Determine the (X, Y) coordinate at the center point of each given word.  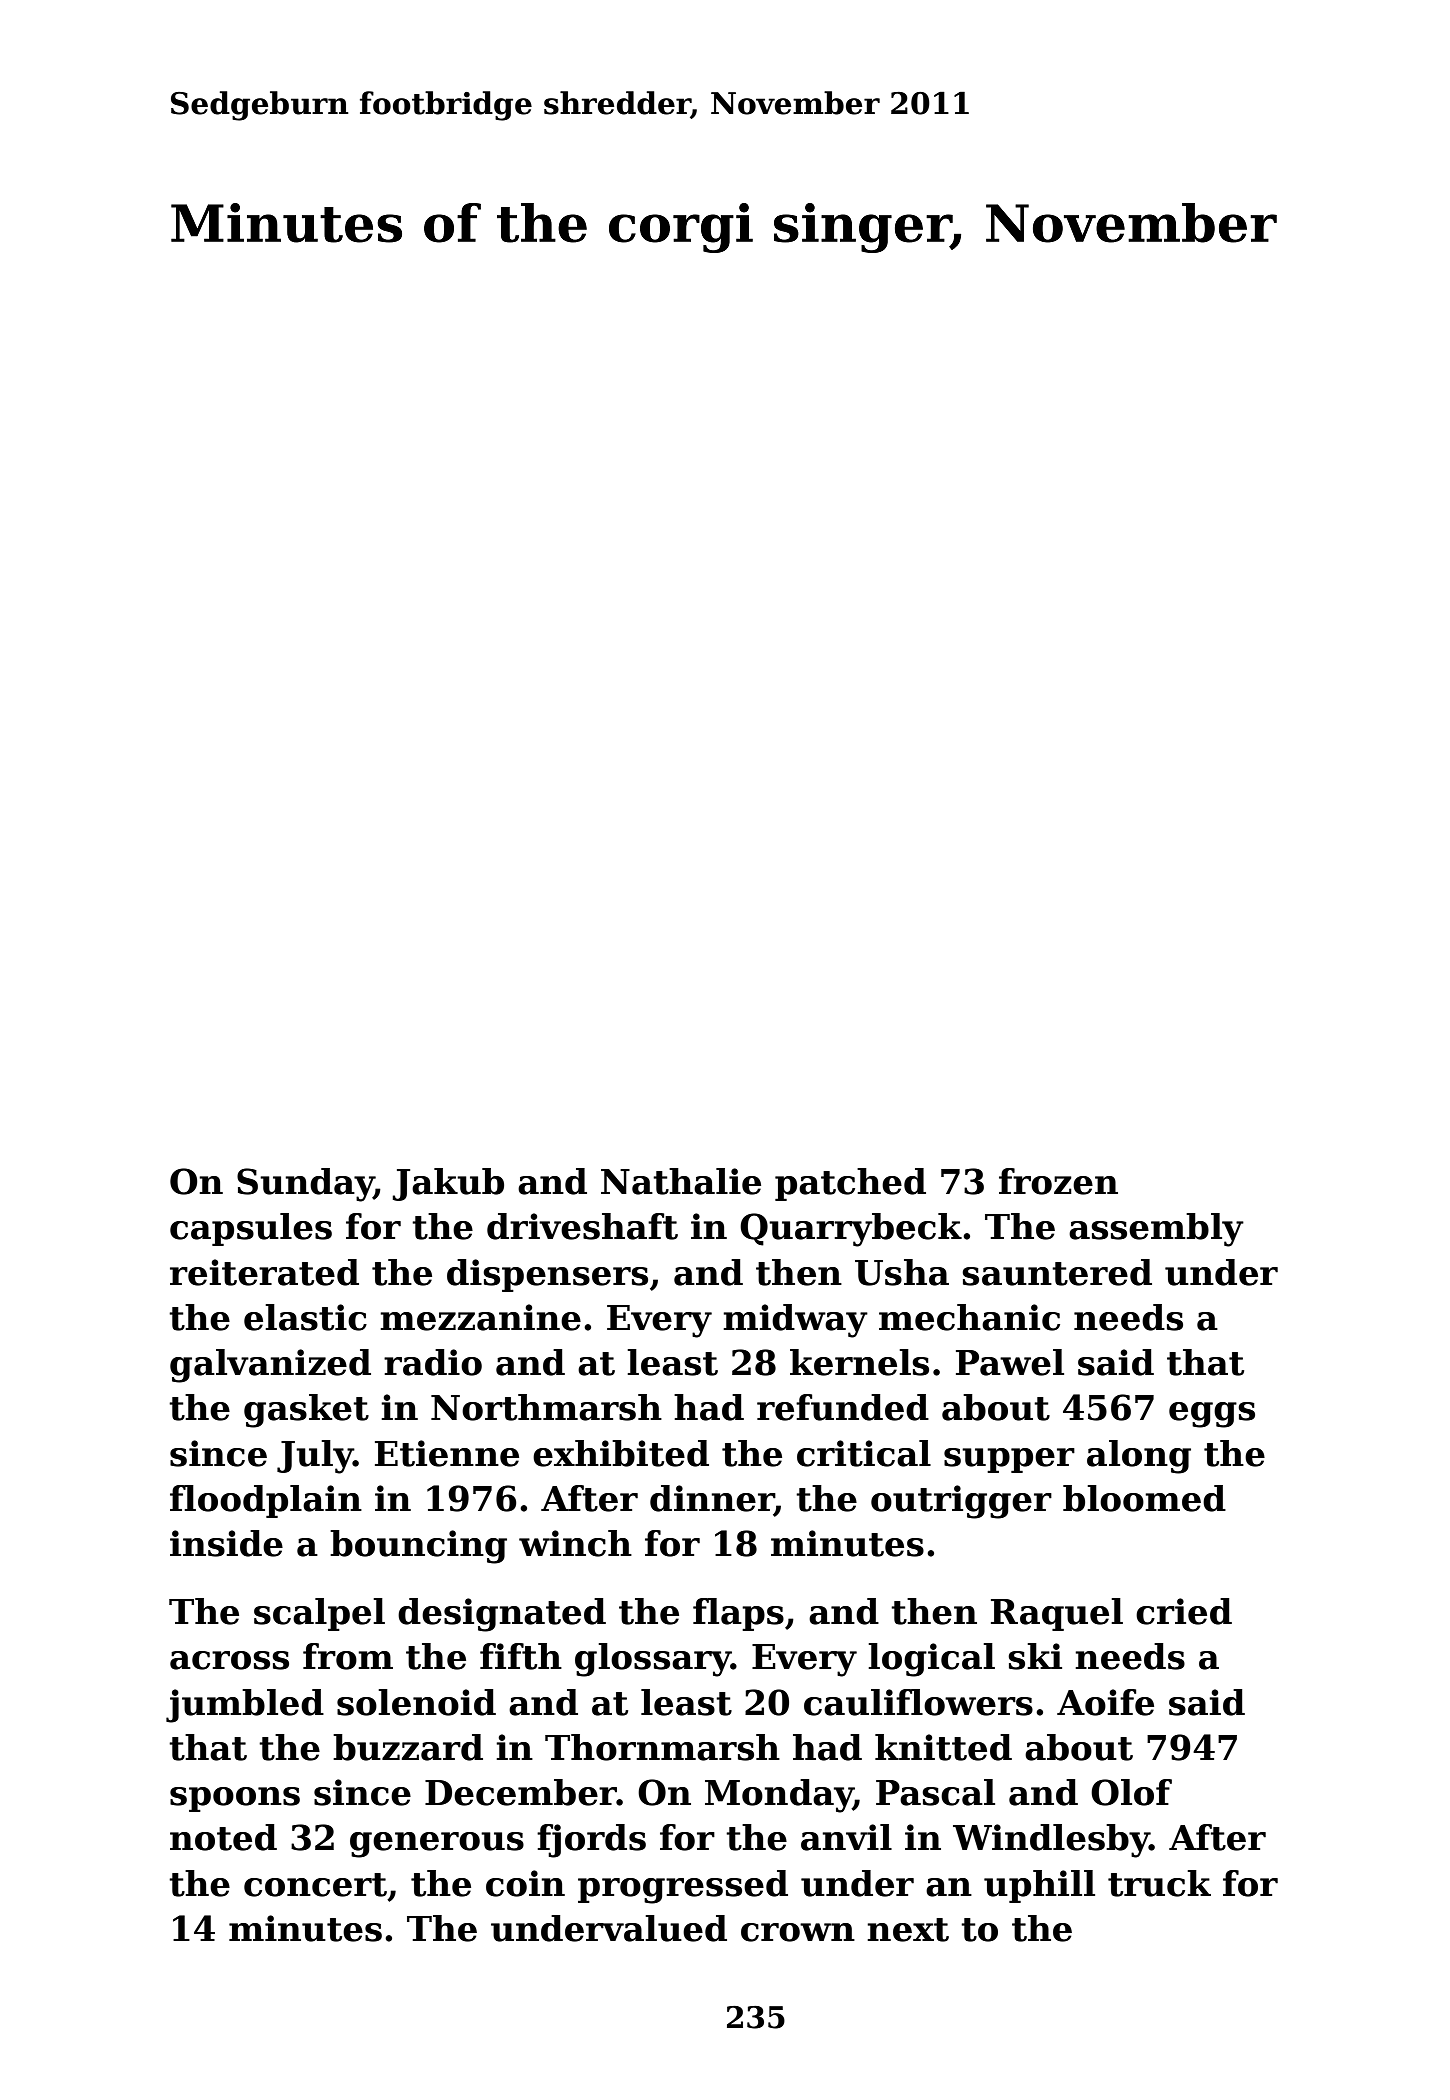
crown (798, 1932)
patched (850, 1184)
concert (315, 1885)
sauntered (1057, 1272)
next (908, 1930)
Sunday (305, 1185)
